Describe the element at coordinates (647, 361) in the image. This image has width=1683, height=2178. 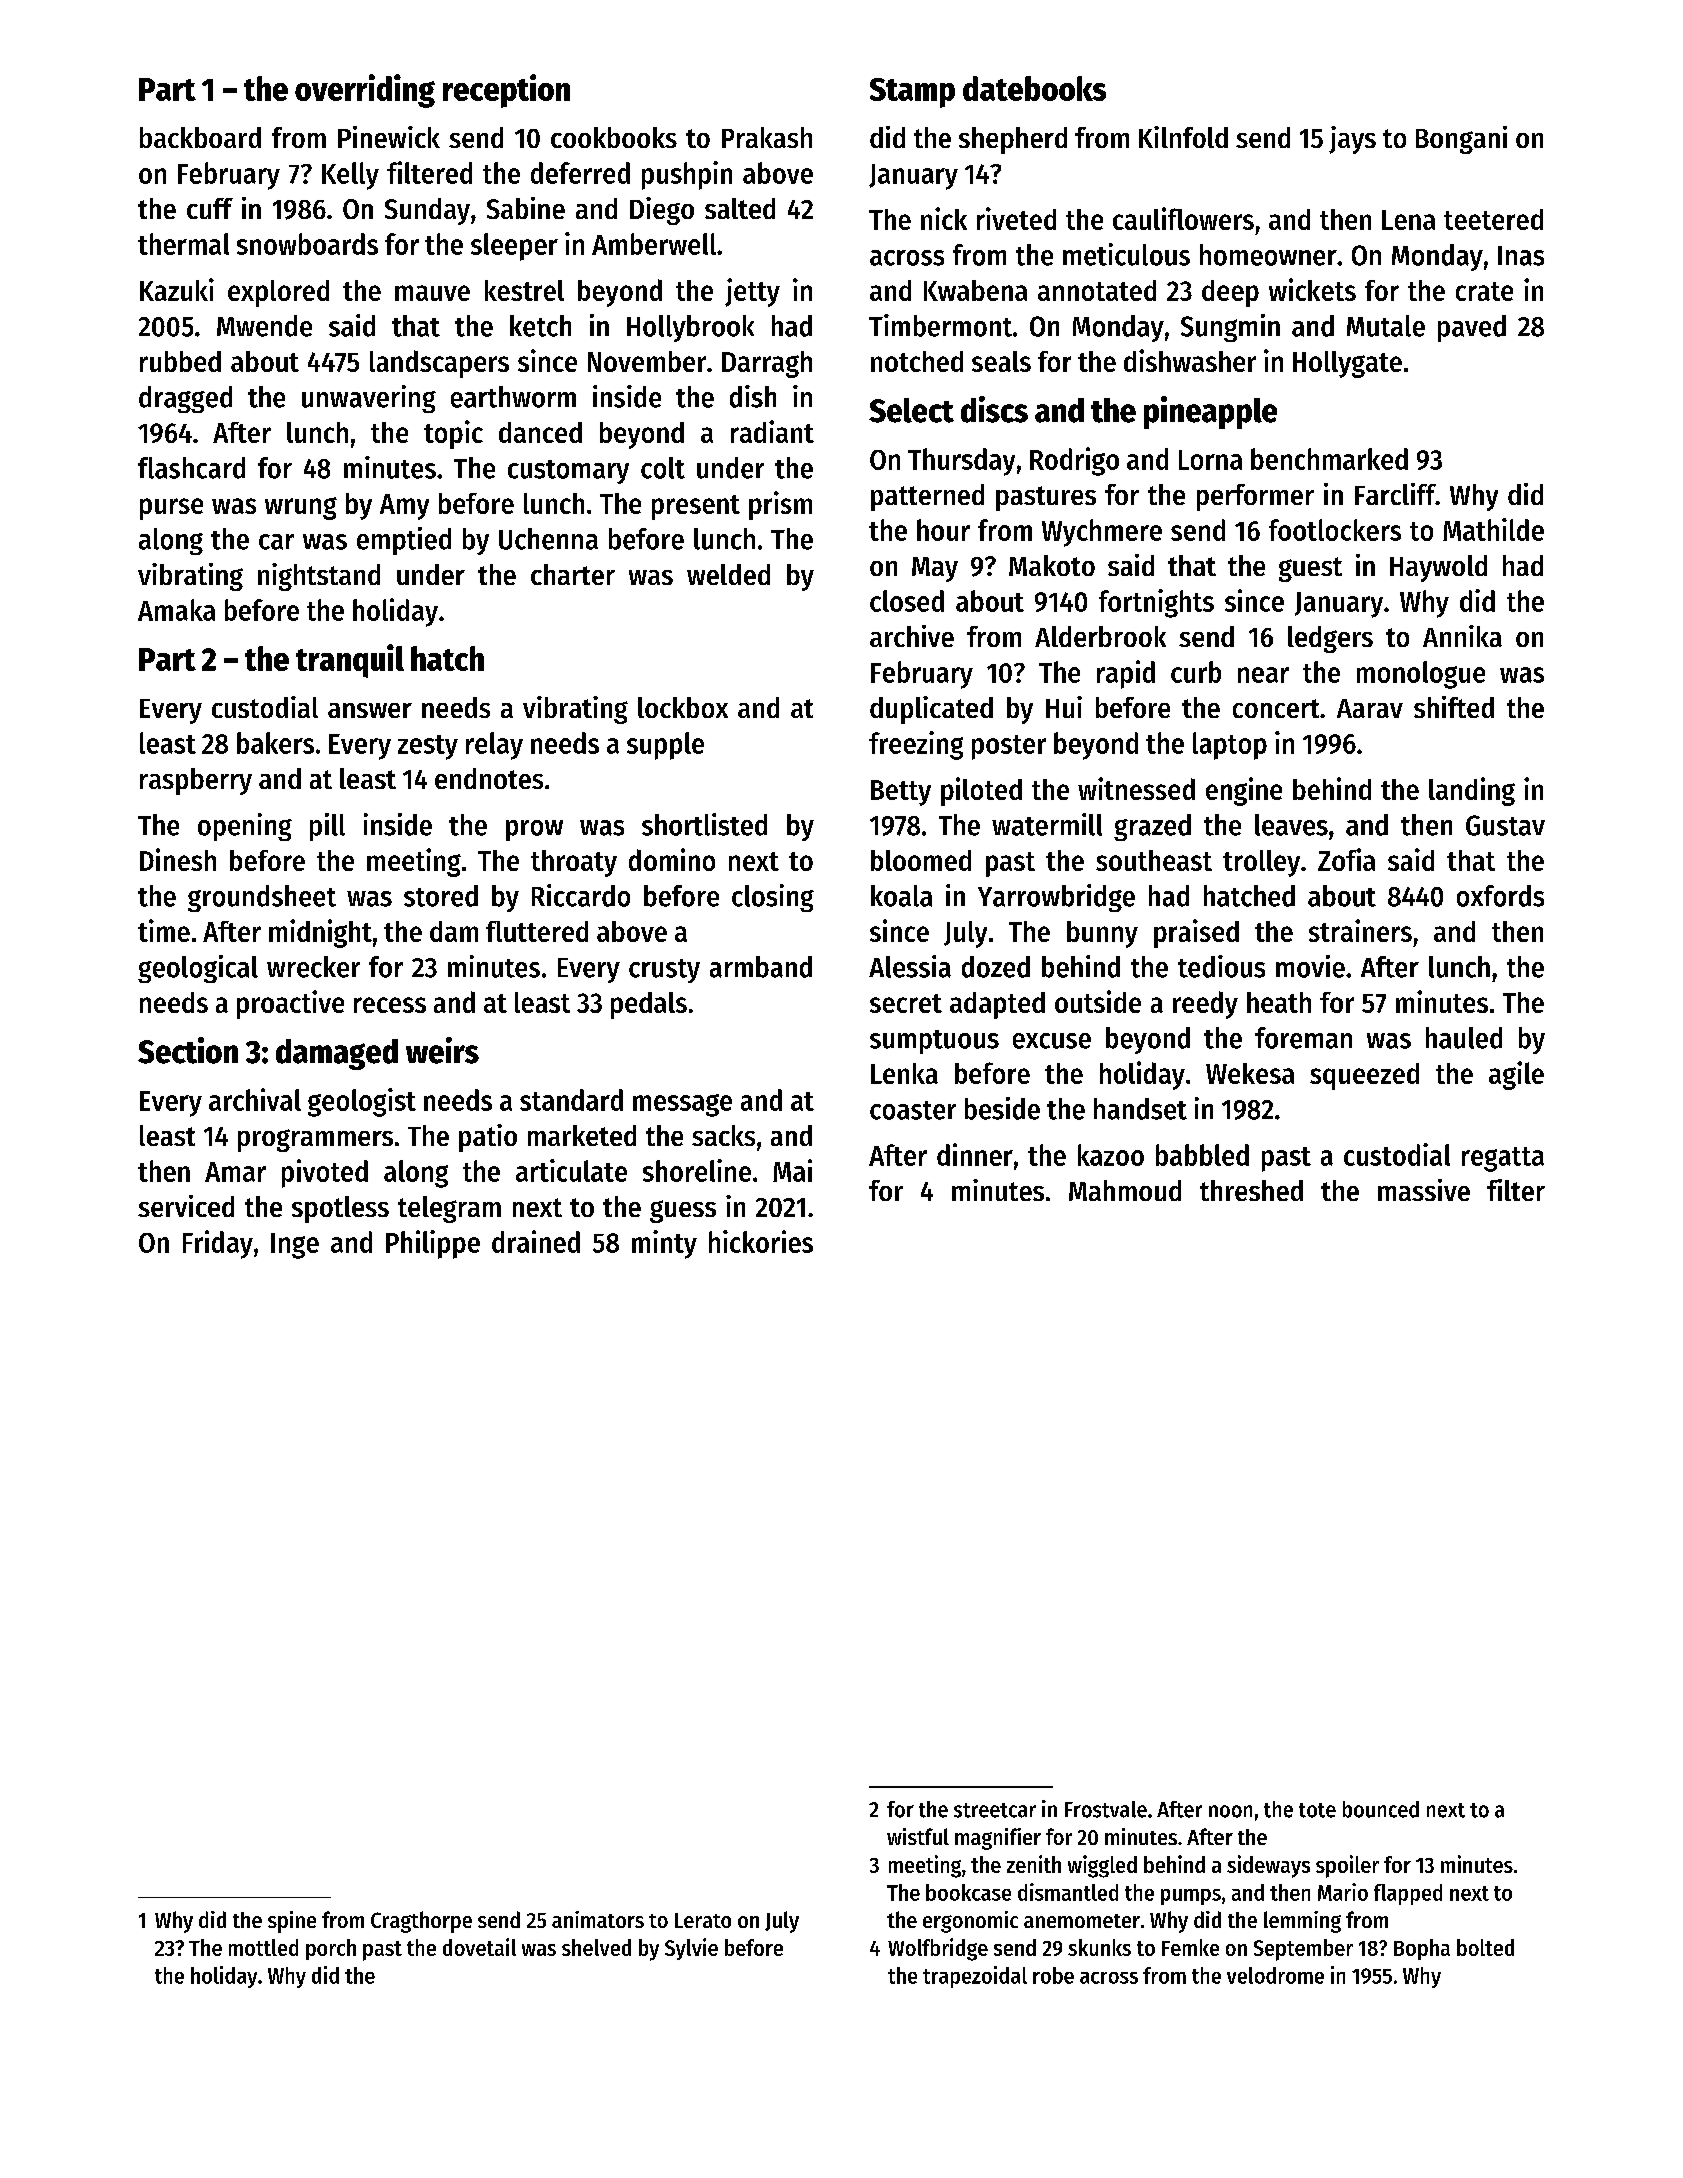
I see `November` at that location.
